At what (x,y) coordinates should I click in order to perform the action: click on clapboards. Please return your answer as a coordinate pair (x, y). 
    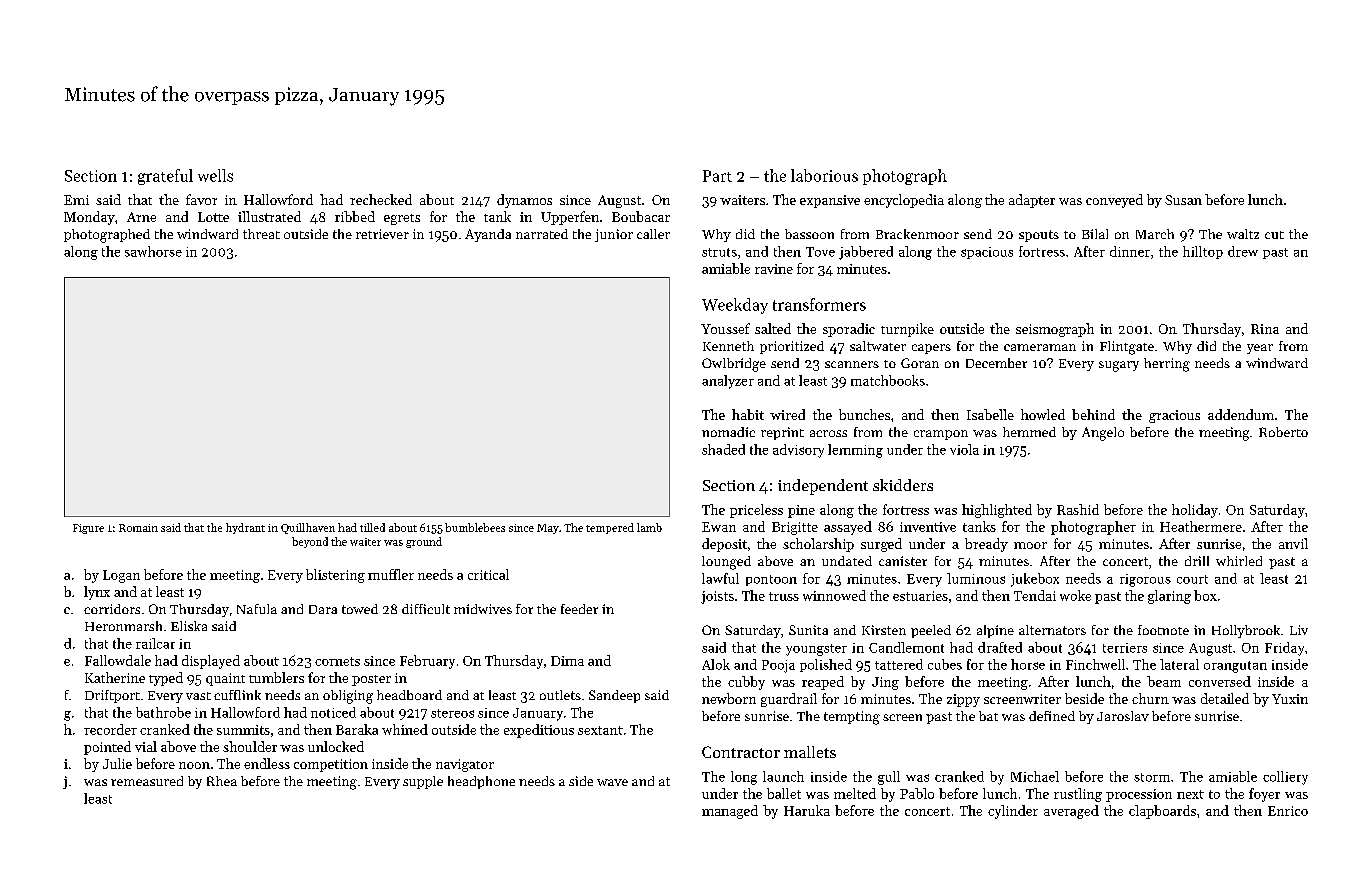
    Looking at the image, I should click on (1162, 812).
